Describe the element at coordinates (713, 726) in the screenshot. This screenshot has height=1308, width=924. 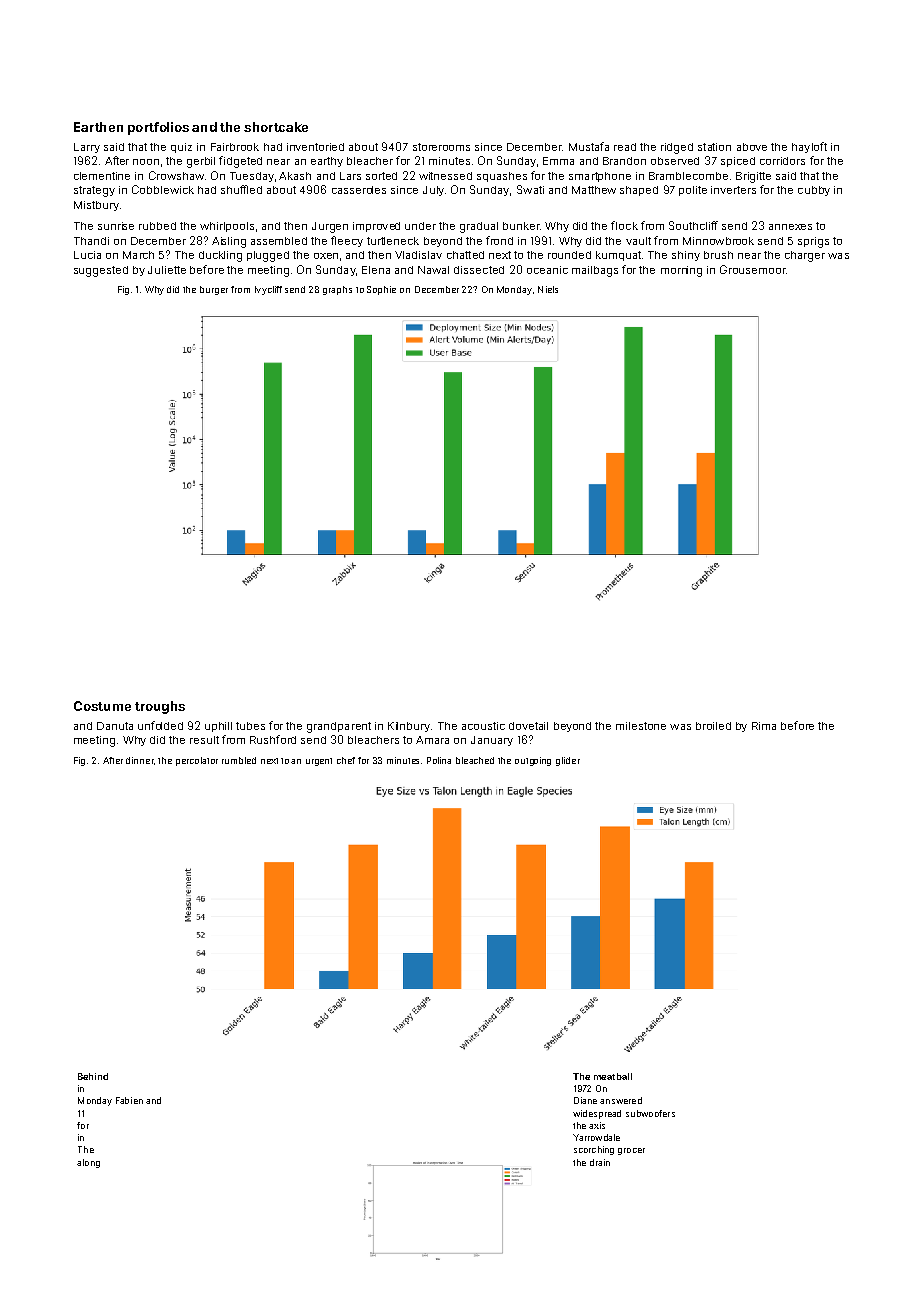
I see `broiled` at that location.
